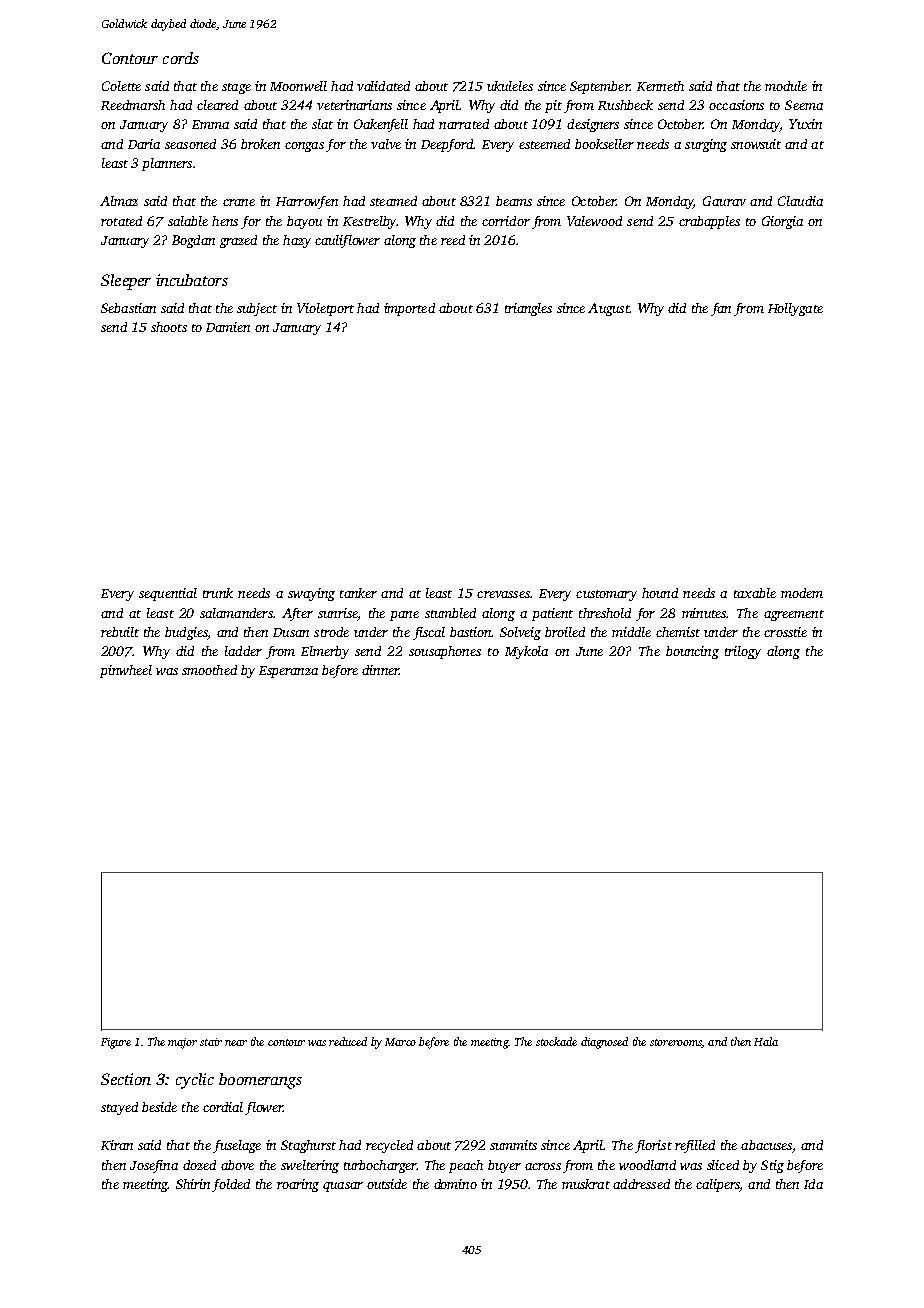  I want to click on reduced, so click(348, 1041).
